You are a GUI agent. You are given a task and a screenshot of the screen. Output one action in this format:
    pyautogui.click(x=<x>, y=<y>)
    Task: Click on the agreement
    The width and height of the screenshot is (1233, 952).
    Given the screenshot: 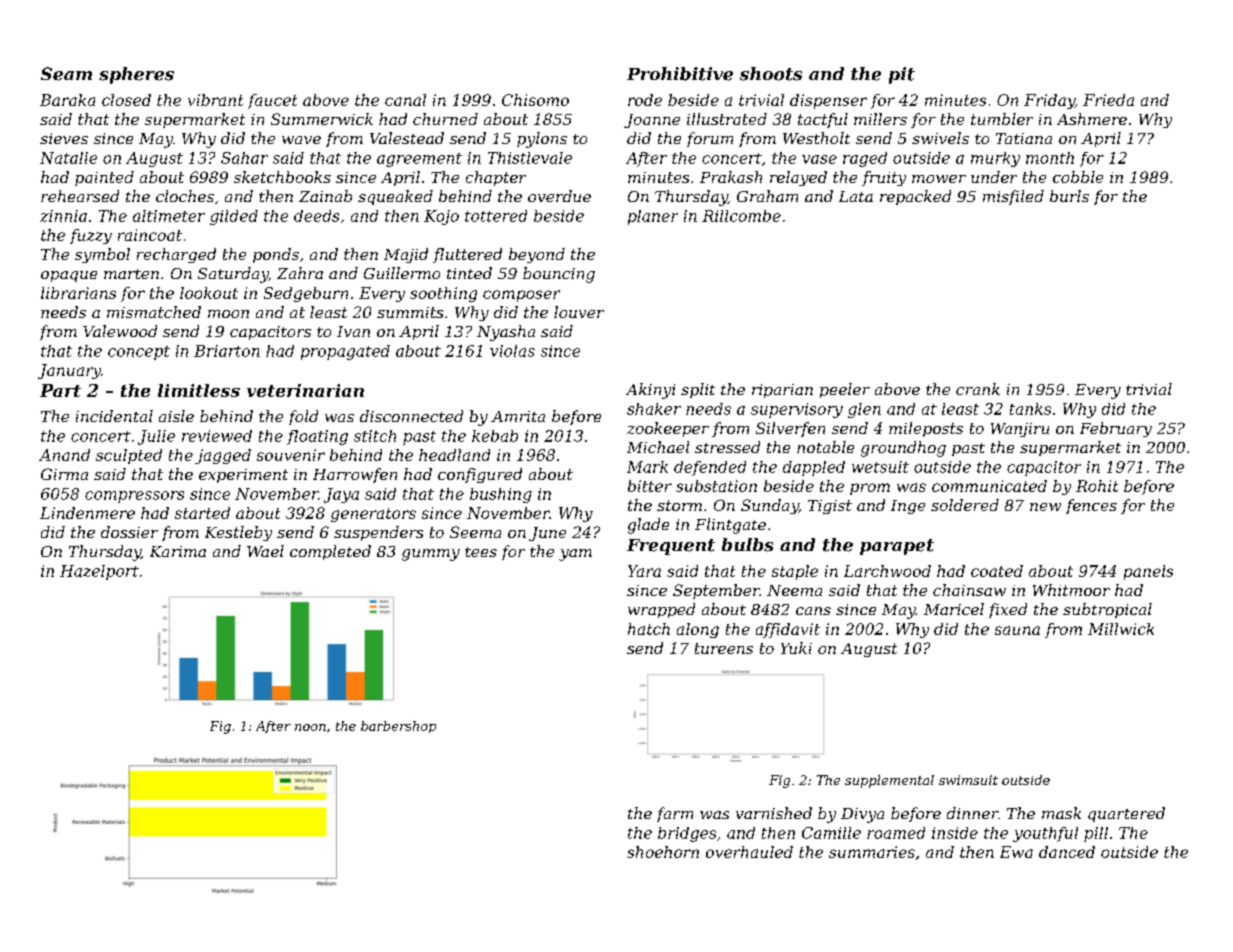 What is the action you would take?
    pyautogui.click(x=419, y=160)
